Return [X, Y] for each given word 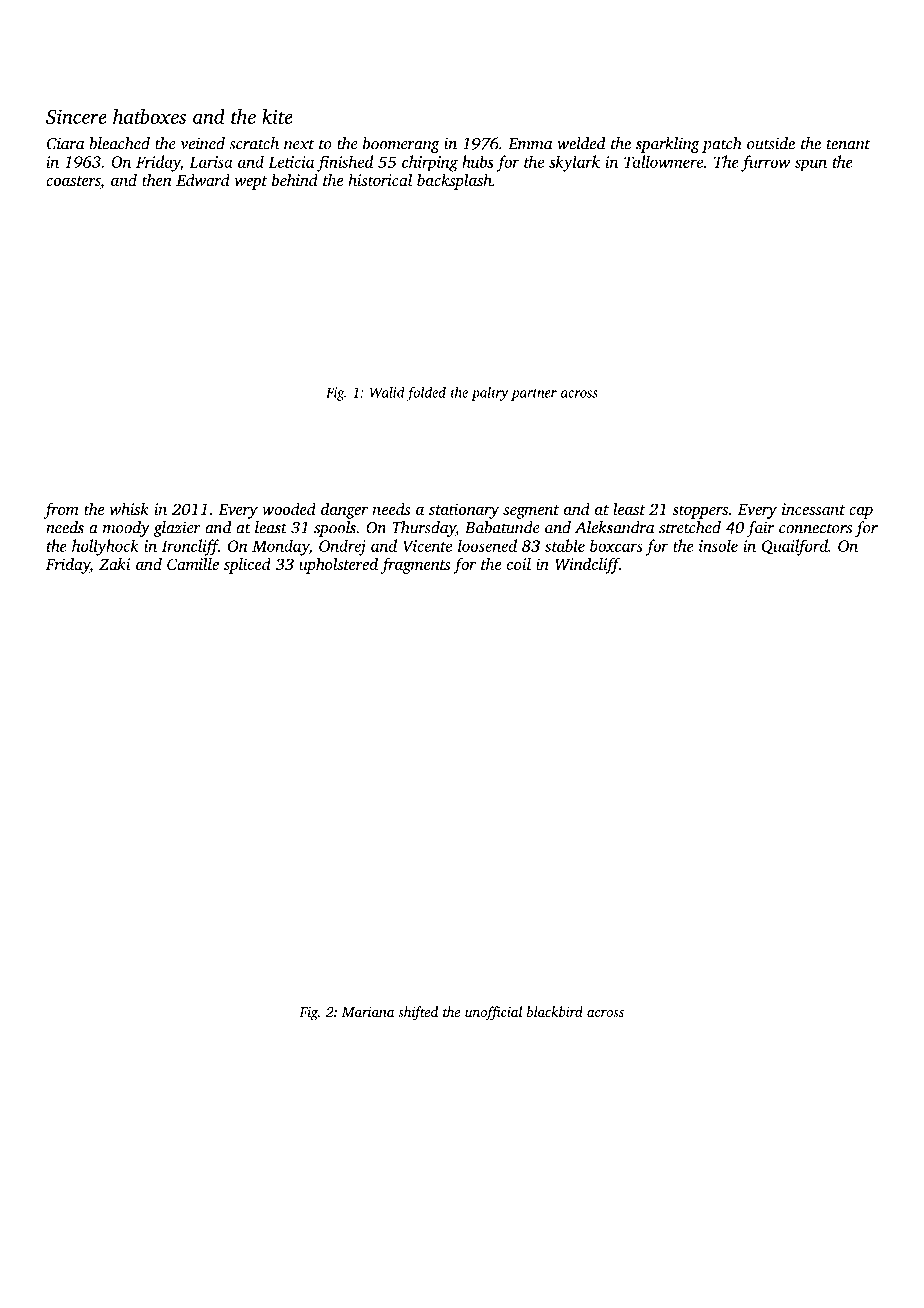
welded [581, 143]
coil [519, 564]
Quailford [795, 547]
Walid [387, 392]
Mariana [368, 1012]
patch [722, 145]
